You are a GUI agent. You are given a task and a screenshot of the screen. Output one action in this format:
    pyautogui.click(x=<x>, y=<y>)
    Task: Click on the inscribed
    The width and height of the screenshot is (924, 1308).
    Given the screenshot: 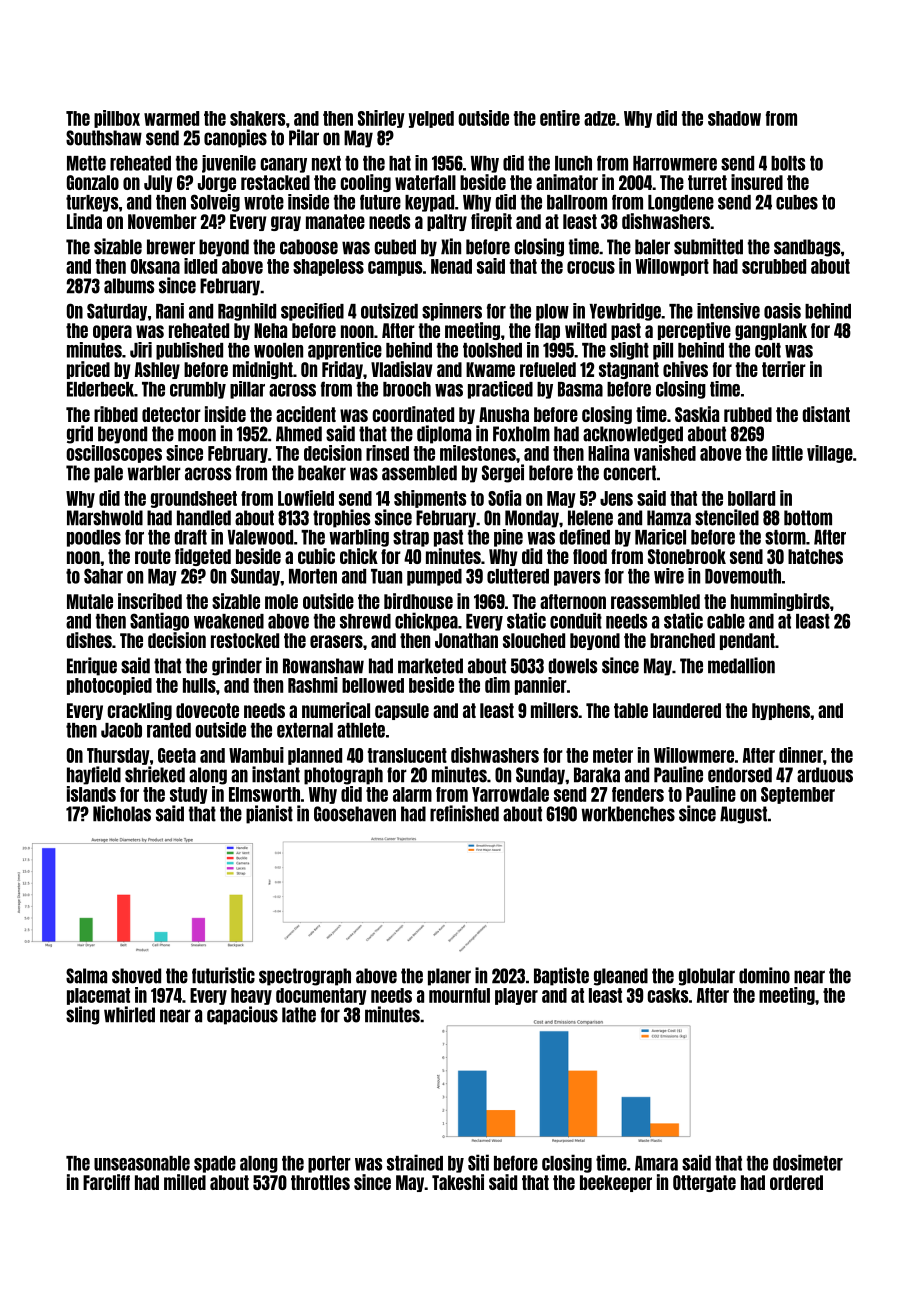 What is the action you would take?
    pyautogui.click(x=150, y=601)
